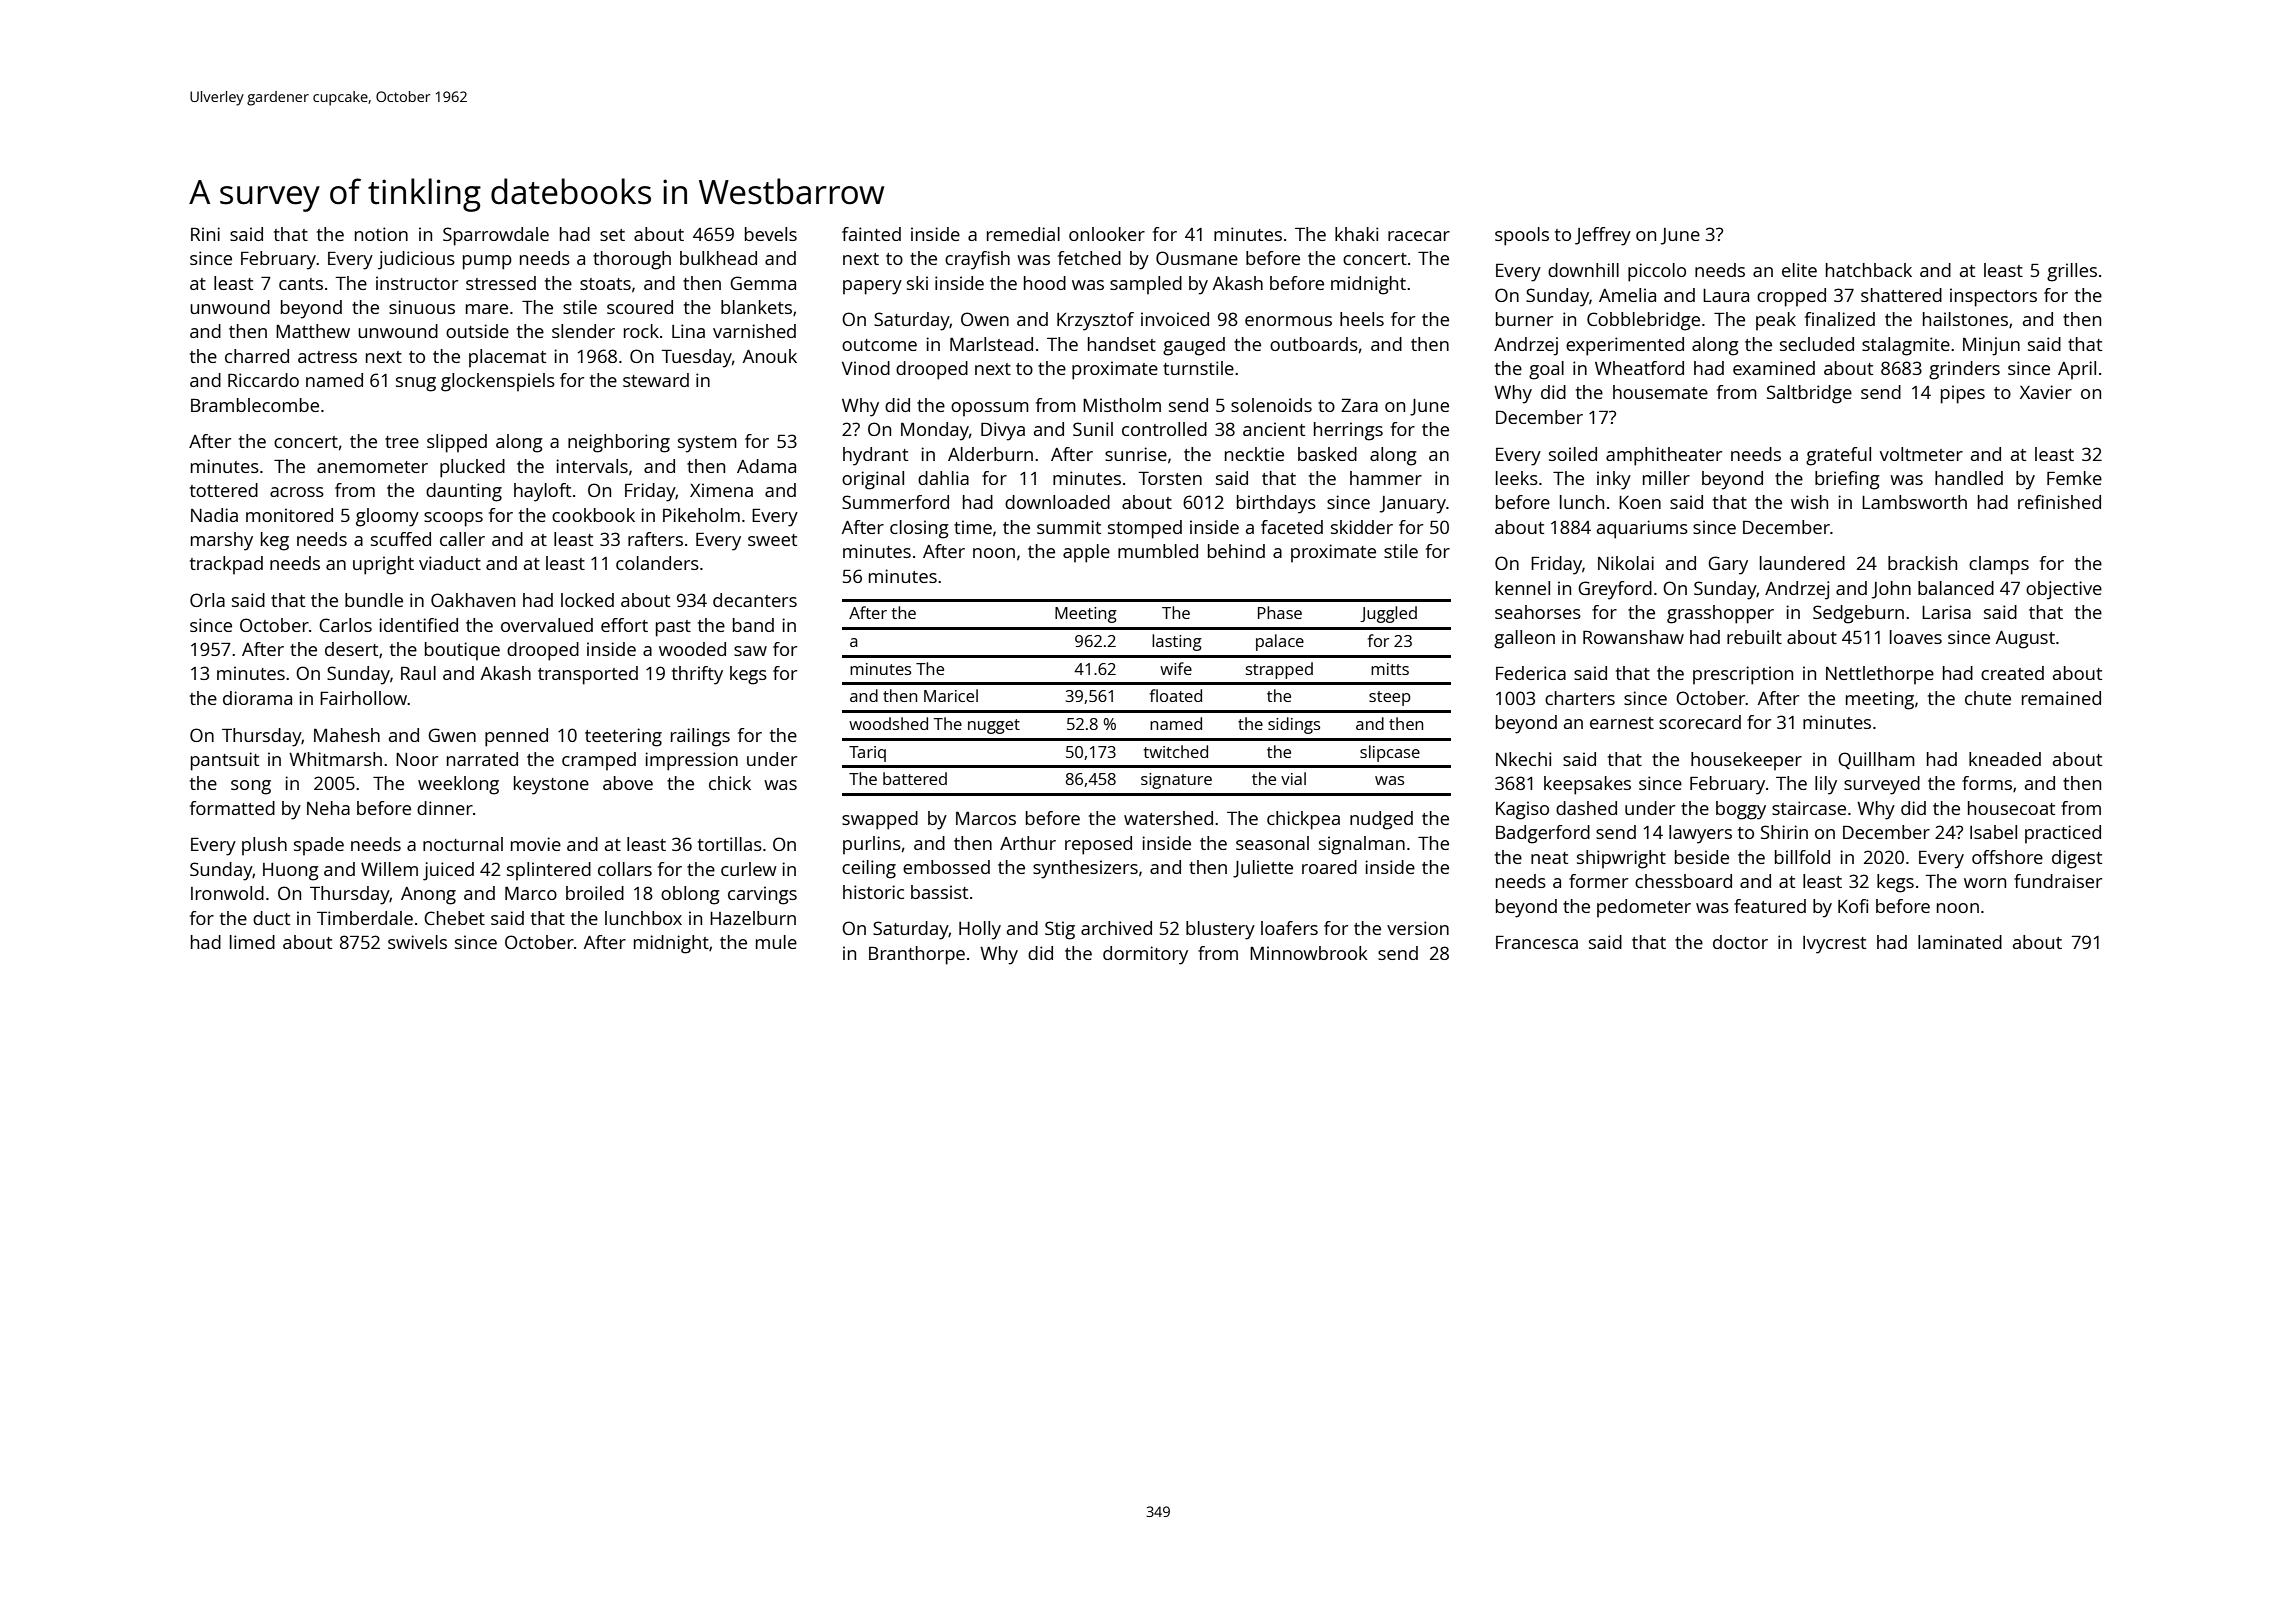 The image size is (2292, 1620). I want to click on onlooker, so click(1107, 234).
